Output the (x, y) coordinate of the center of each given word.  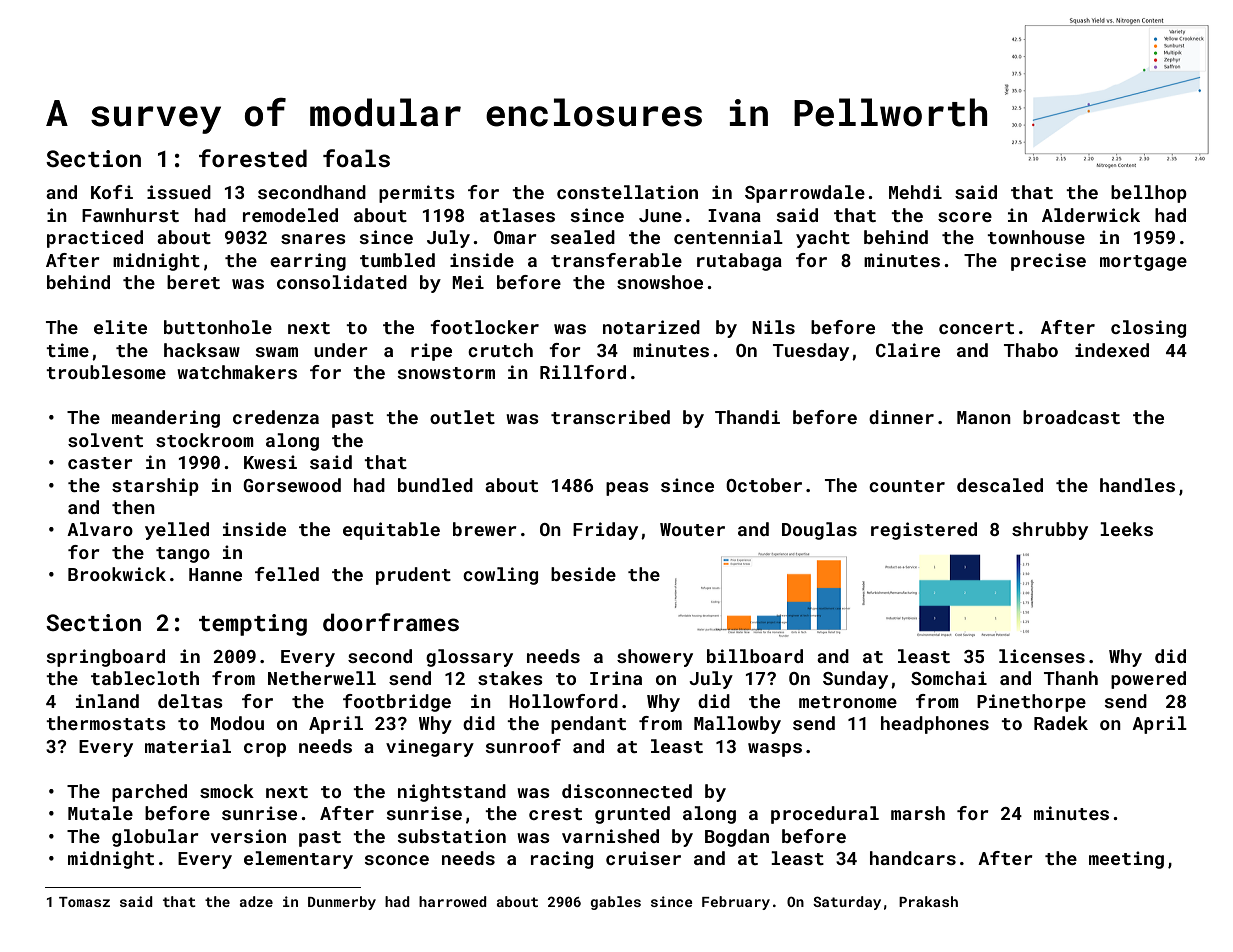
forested (253, 158)
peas (627, 489)
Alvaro (100, 529)
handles (1137, 485)
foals (356, 158)
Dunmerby (342, 903)
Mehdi (915, 192)
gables (615, 903)
